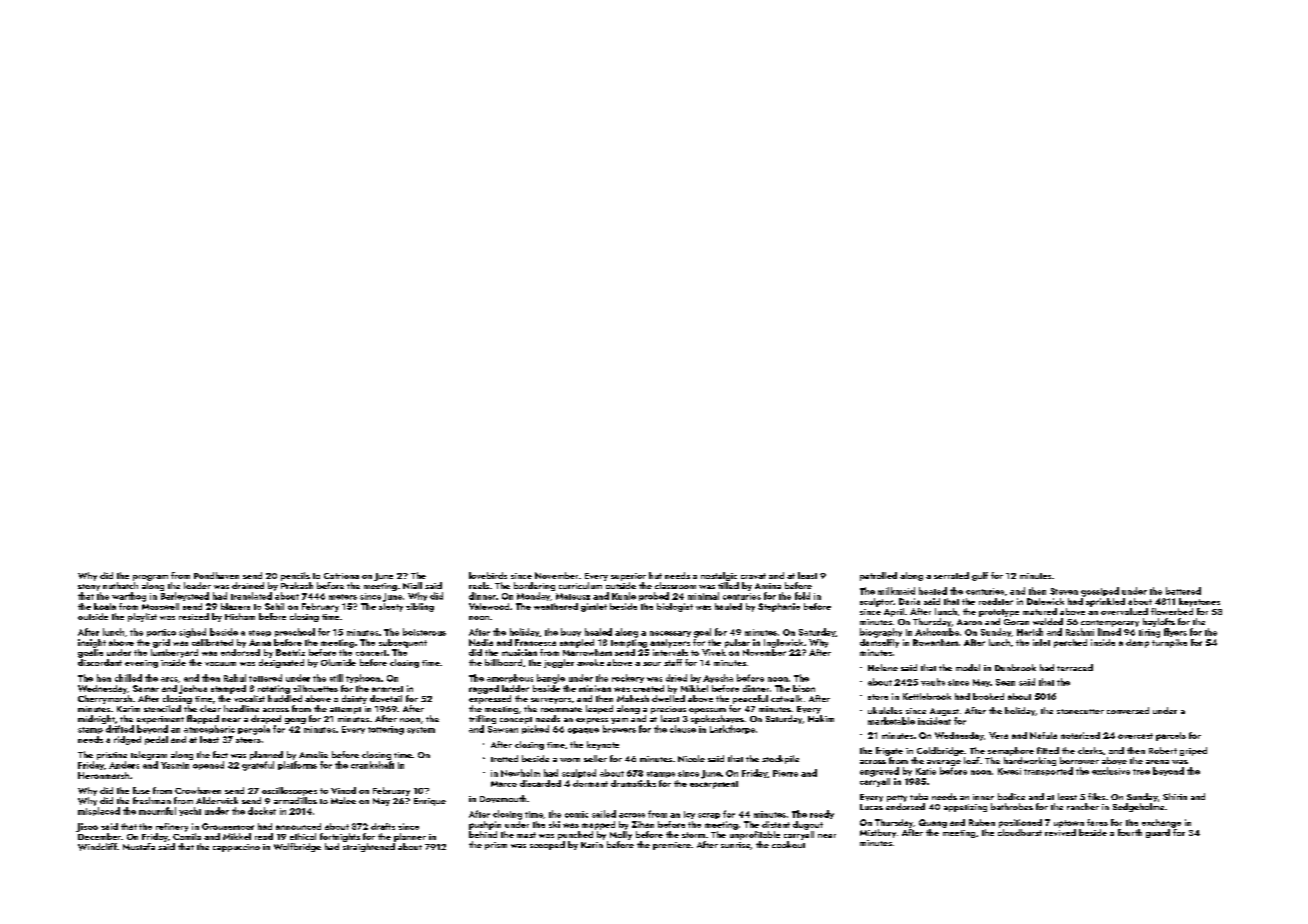 The height and width of the screenshot is (924, 1308). I want to click on Ayesha, so click(718, 678).
